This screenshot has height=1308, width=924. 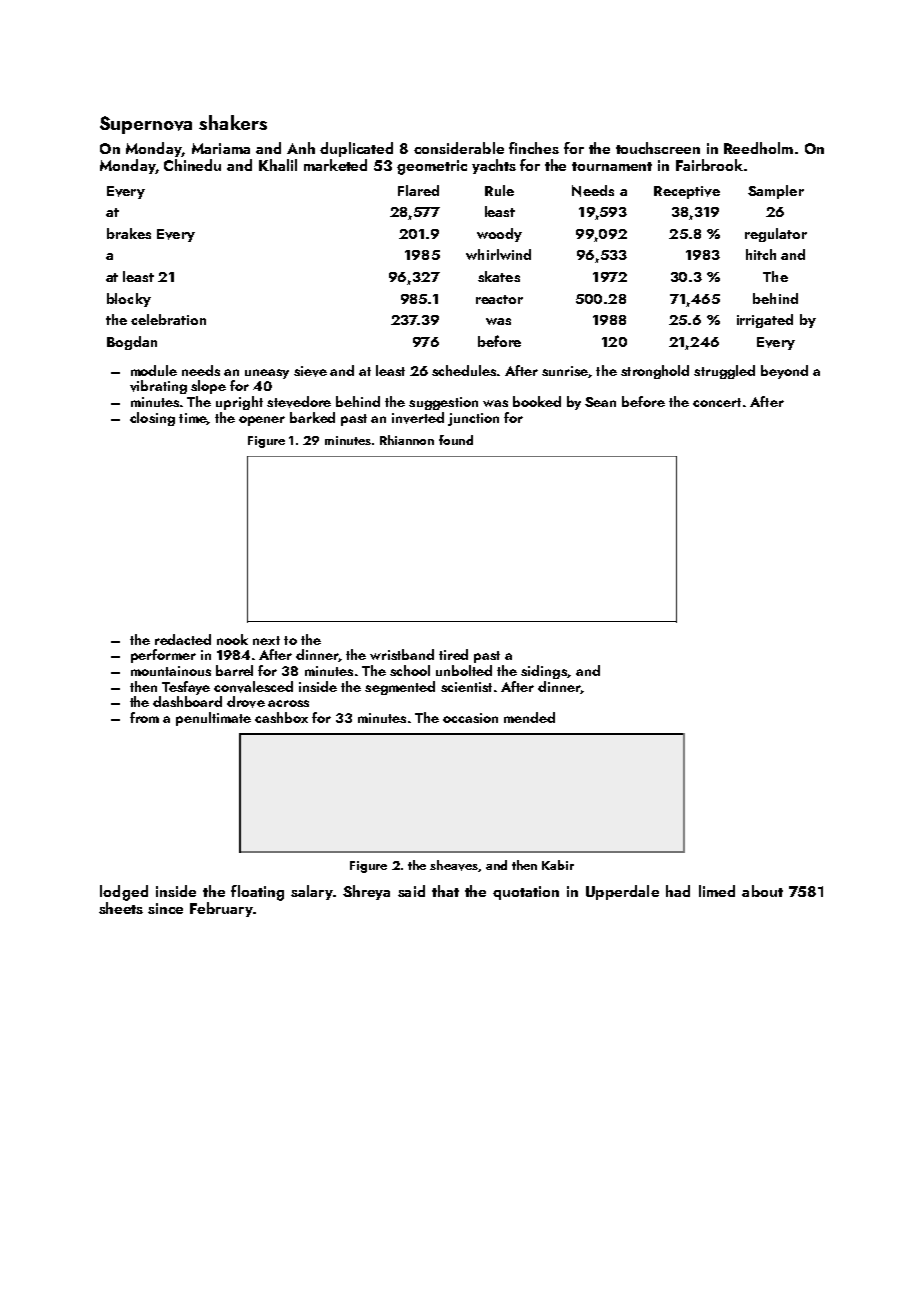 I want to click on touchscreen, so click(x=658, y=148).
